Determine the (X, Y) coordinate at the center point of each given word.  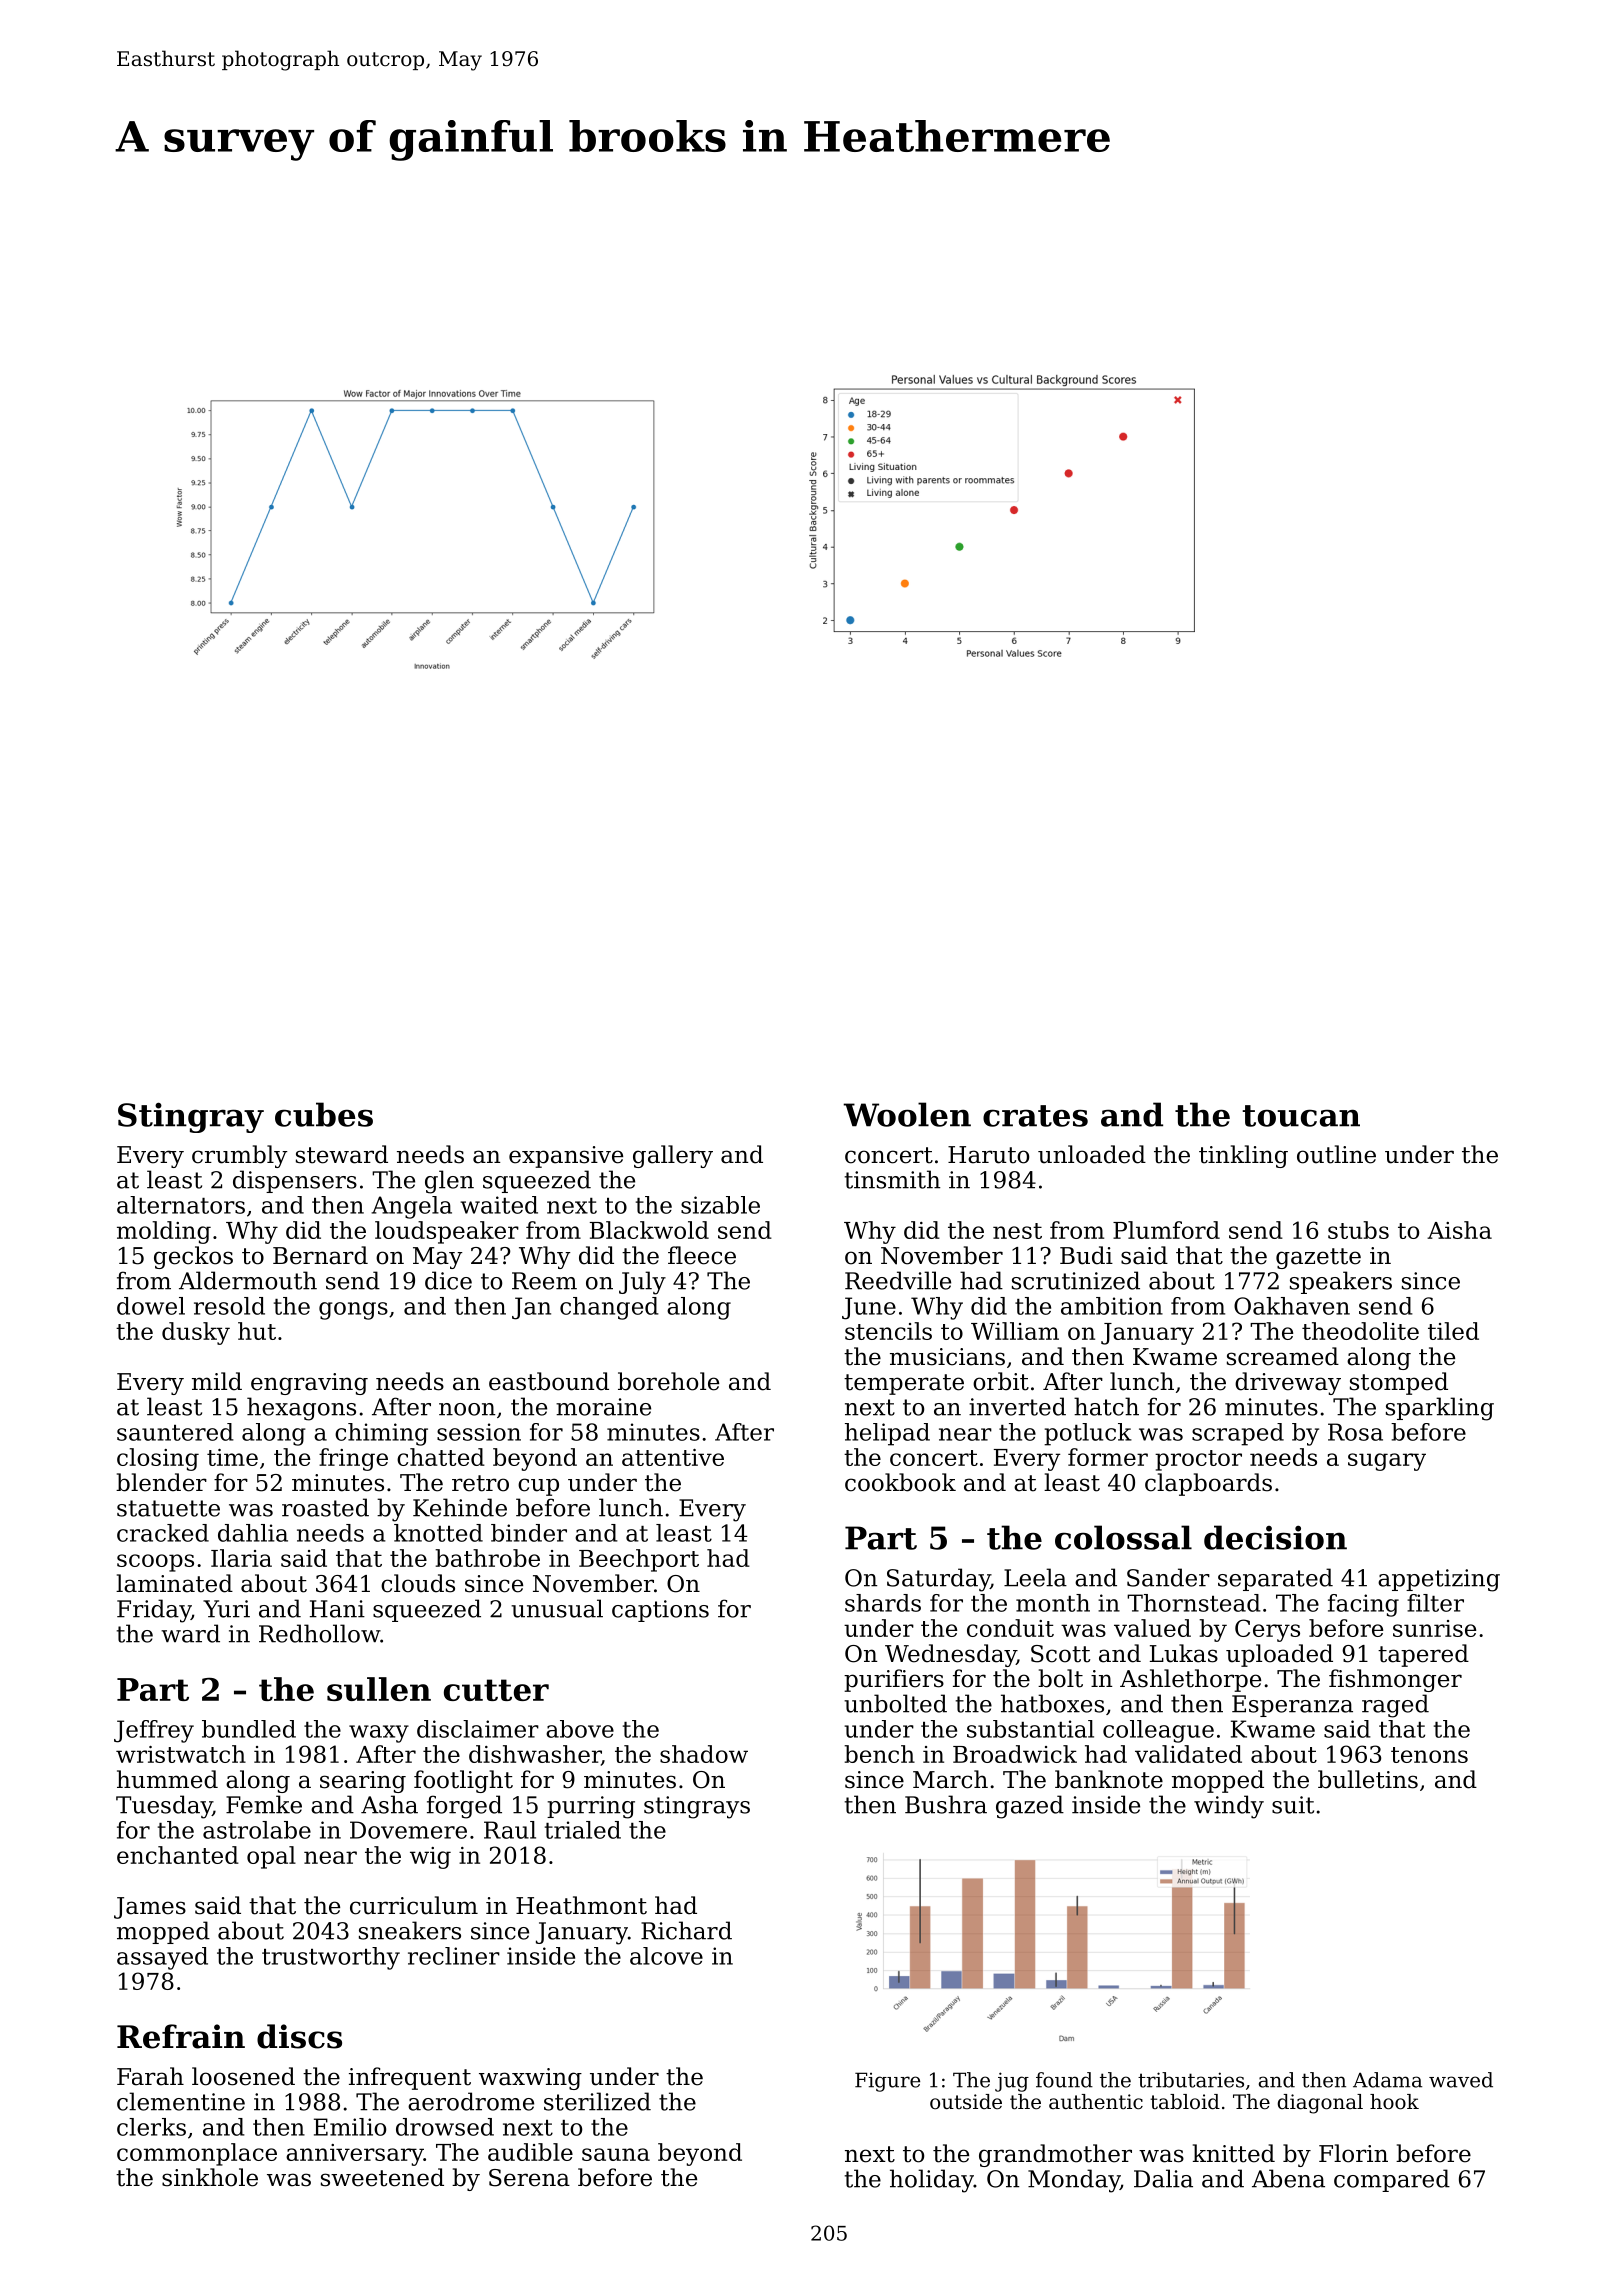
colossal (1123, 1537)
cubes (324, 1114)
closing (158, 1459)
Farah (150, 2076)
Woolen (907, 1114)
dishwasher (535, 1754)
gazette (1318, 1258)
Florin (1353, 2153)
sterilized (597, 2101)
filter (1435, 1603)
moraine (603, 1407)
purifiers (894, 1680)
